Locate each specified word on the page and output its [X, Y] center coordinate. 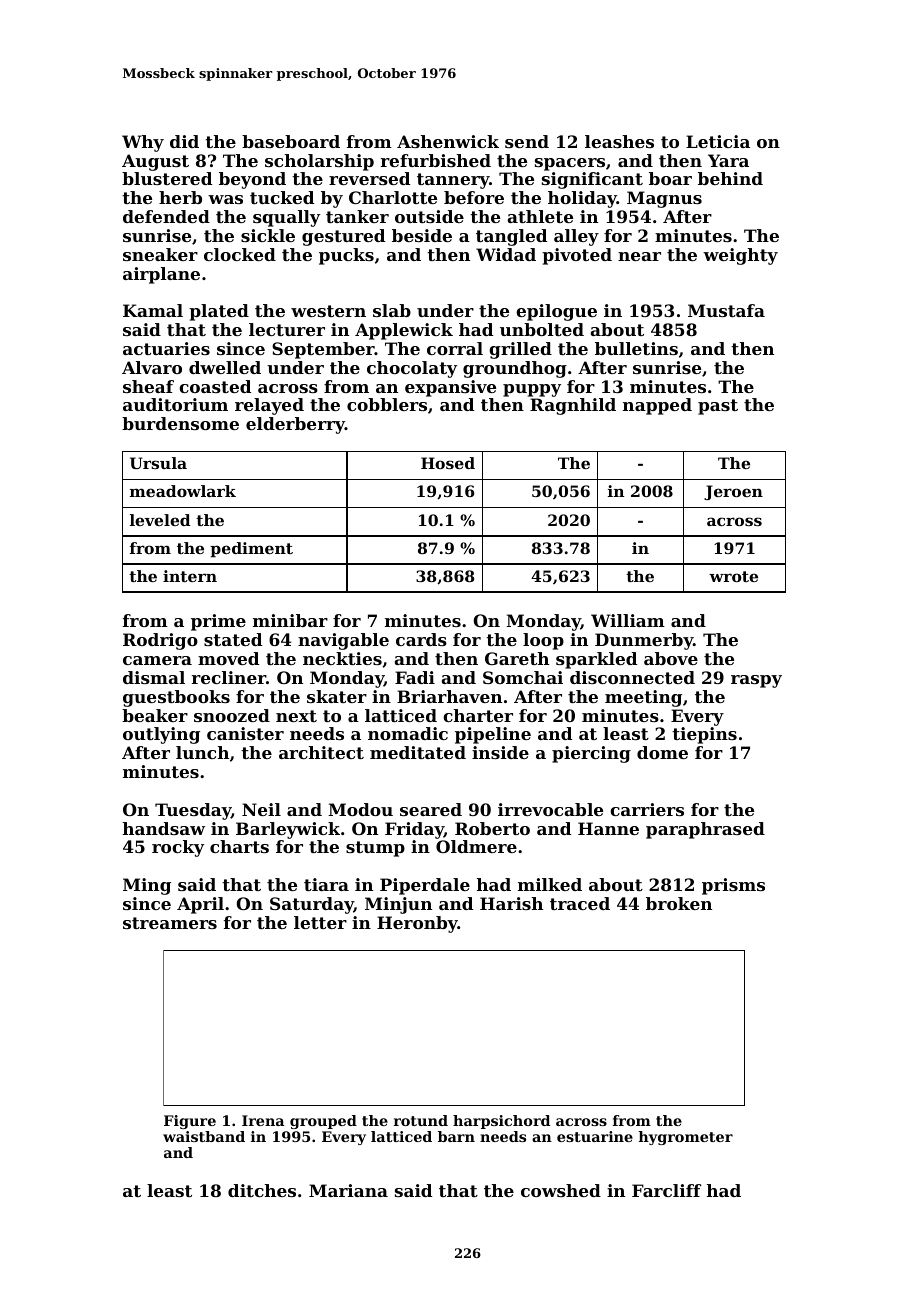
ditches [262, 1190]
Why [143, 143]
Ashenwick [448, 141]
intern [190, 576]
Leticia [718, 141]
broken [679, 903]
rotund [421, 1120]
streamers [170, 923]
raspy [756, 681]
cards [421, 639]
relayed [269, 406]
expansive [450, 388]
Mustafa [726, 310]
